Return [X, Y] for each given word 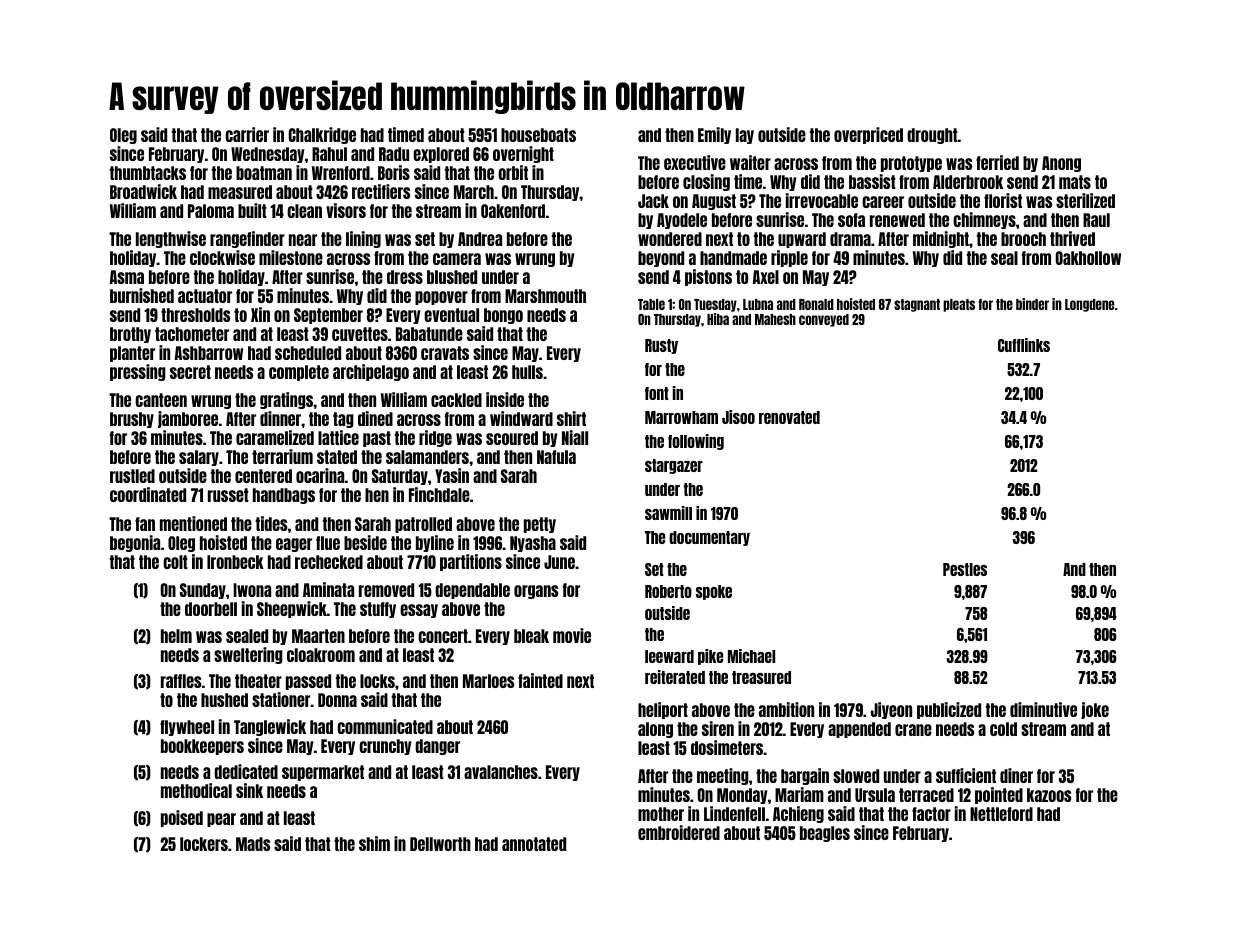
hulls [527, 372]
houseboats [538, 135]
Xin [260, 314]
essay [419, 611]
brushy [132, 420]
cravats [445, 353]
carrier [247, 134]
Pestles [965, 569]
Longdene [1089, 305]
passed [308, 682]
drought [932, 136]
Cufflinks [1024, 345]
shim [374, 843]
